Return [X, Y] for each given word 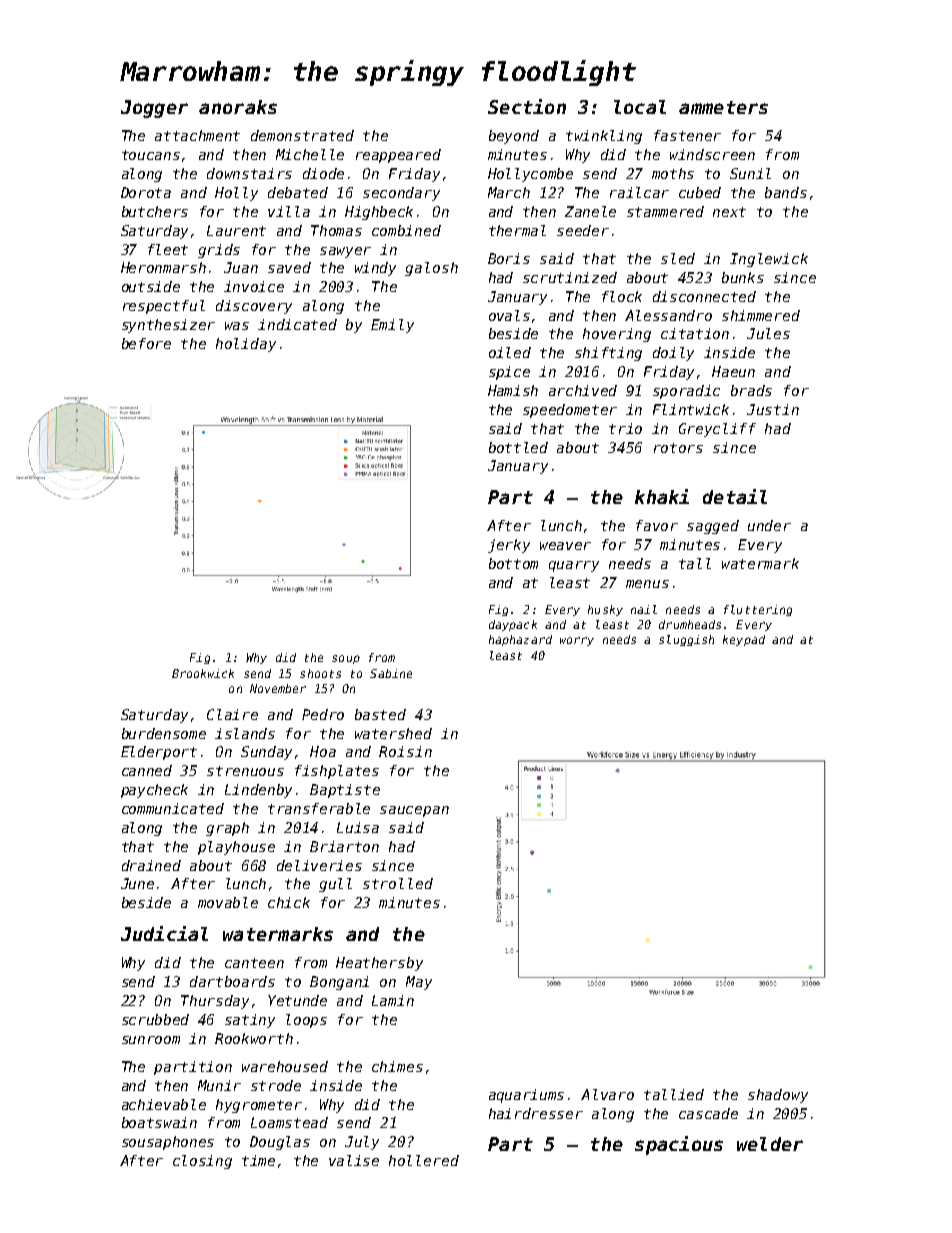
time [258, 1160]
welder [770, 1144]
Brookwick [203, 673]
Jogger [154, 109]
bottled [518, 447]
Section [527, 106]
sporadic [686, 392]
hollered [424, 1160]
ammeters [723, 107]
